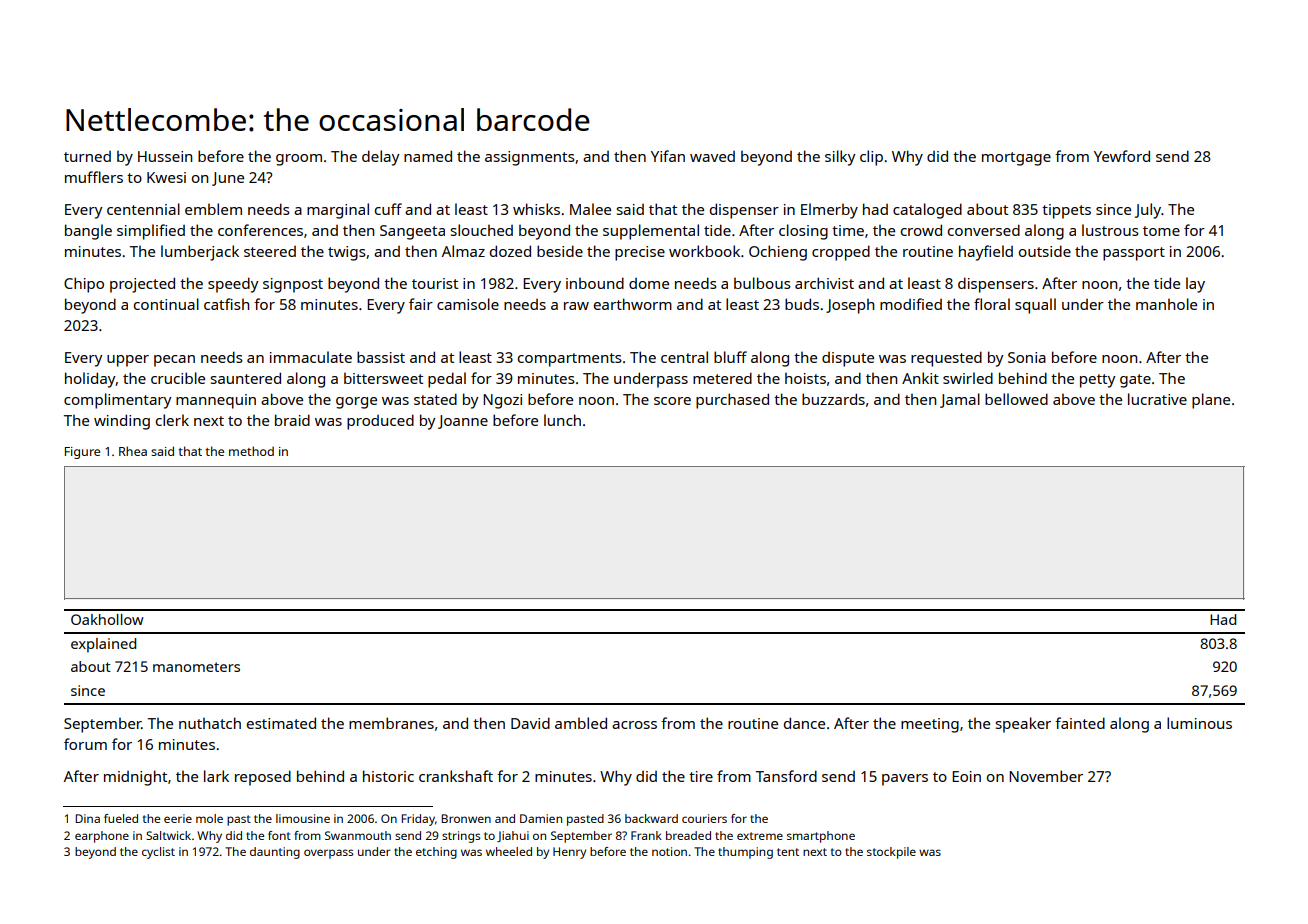 The width and height of the screenshot is (1308, 924). Describe the element at coordinates (87, 156) in the screenshot. I see `turned` at that location.
